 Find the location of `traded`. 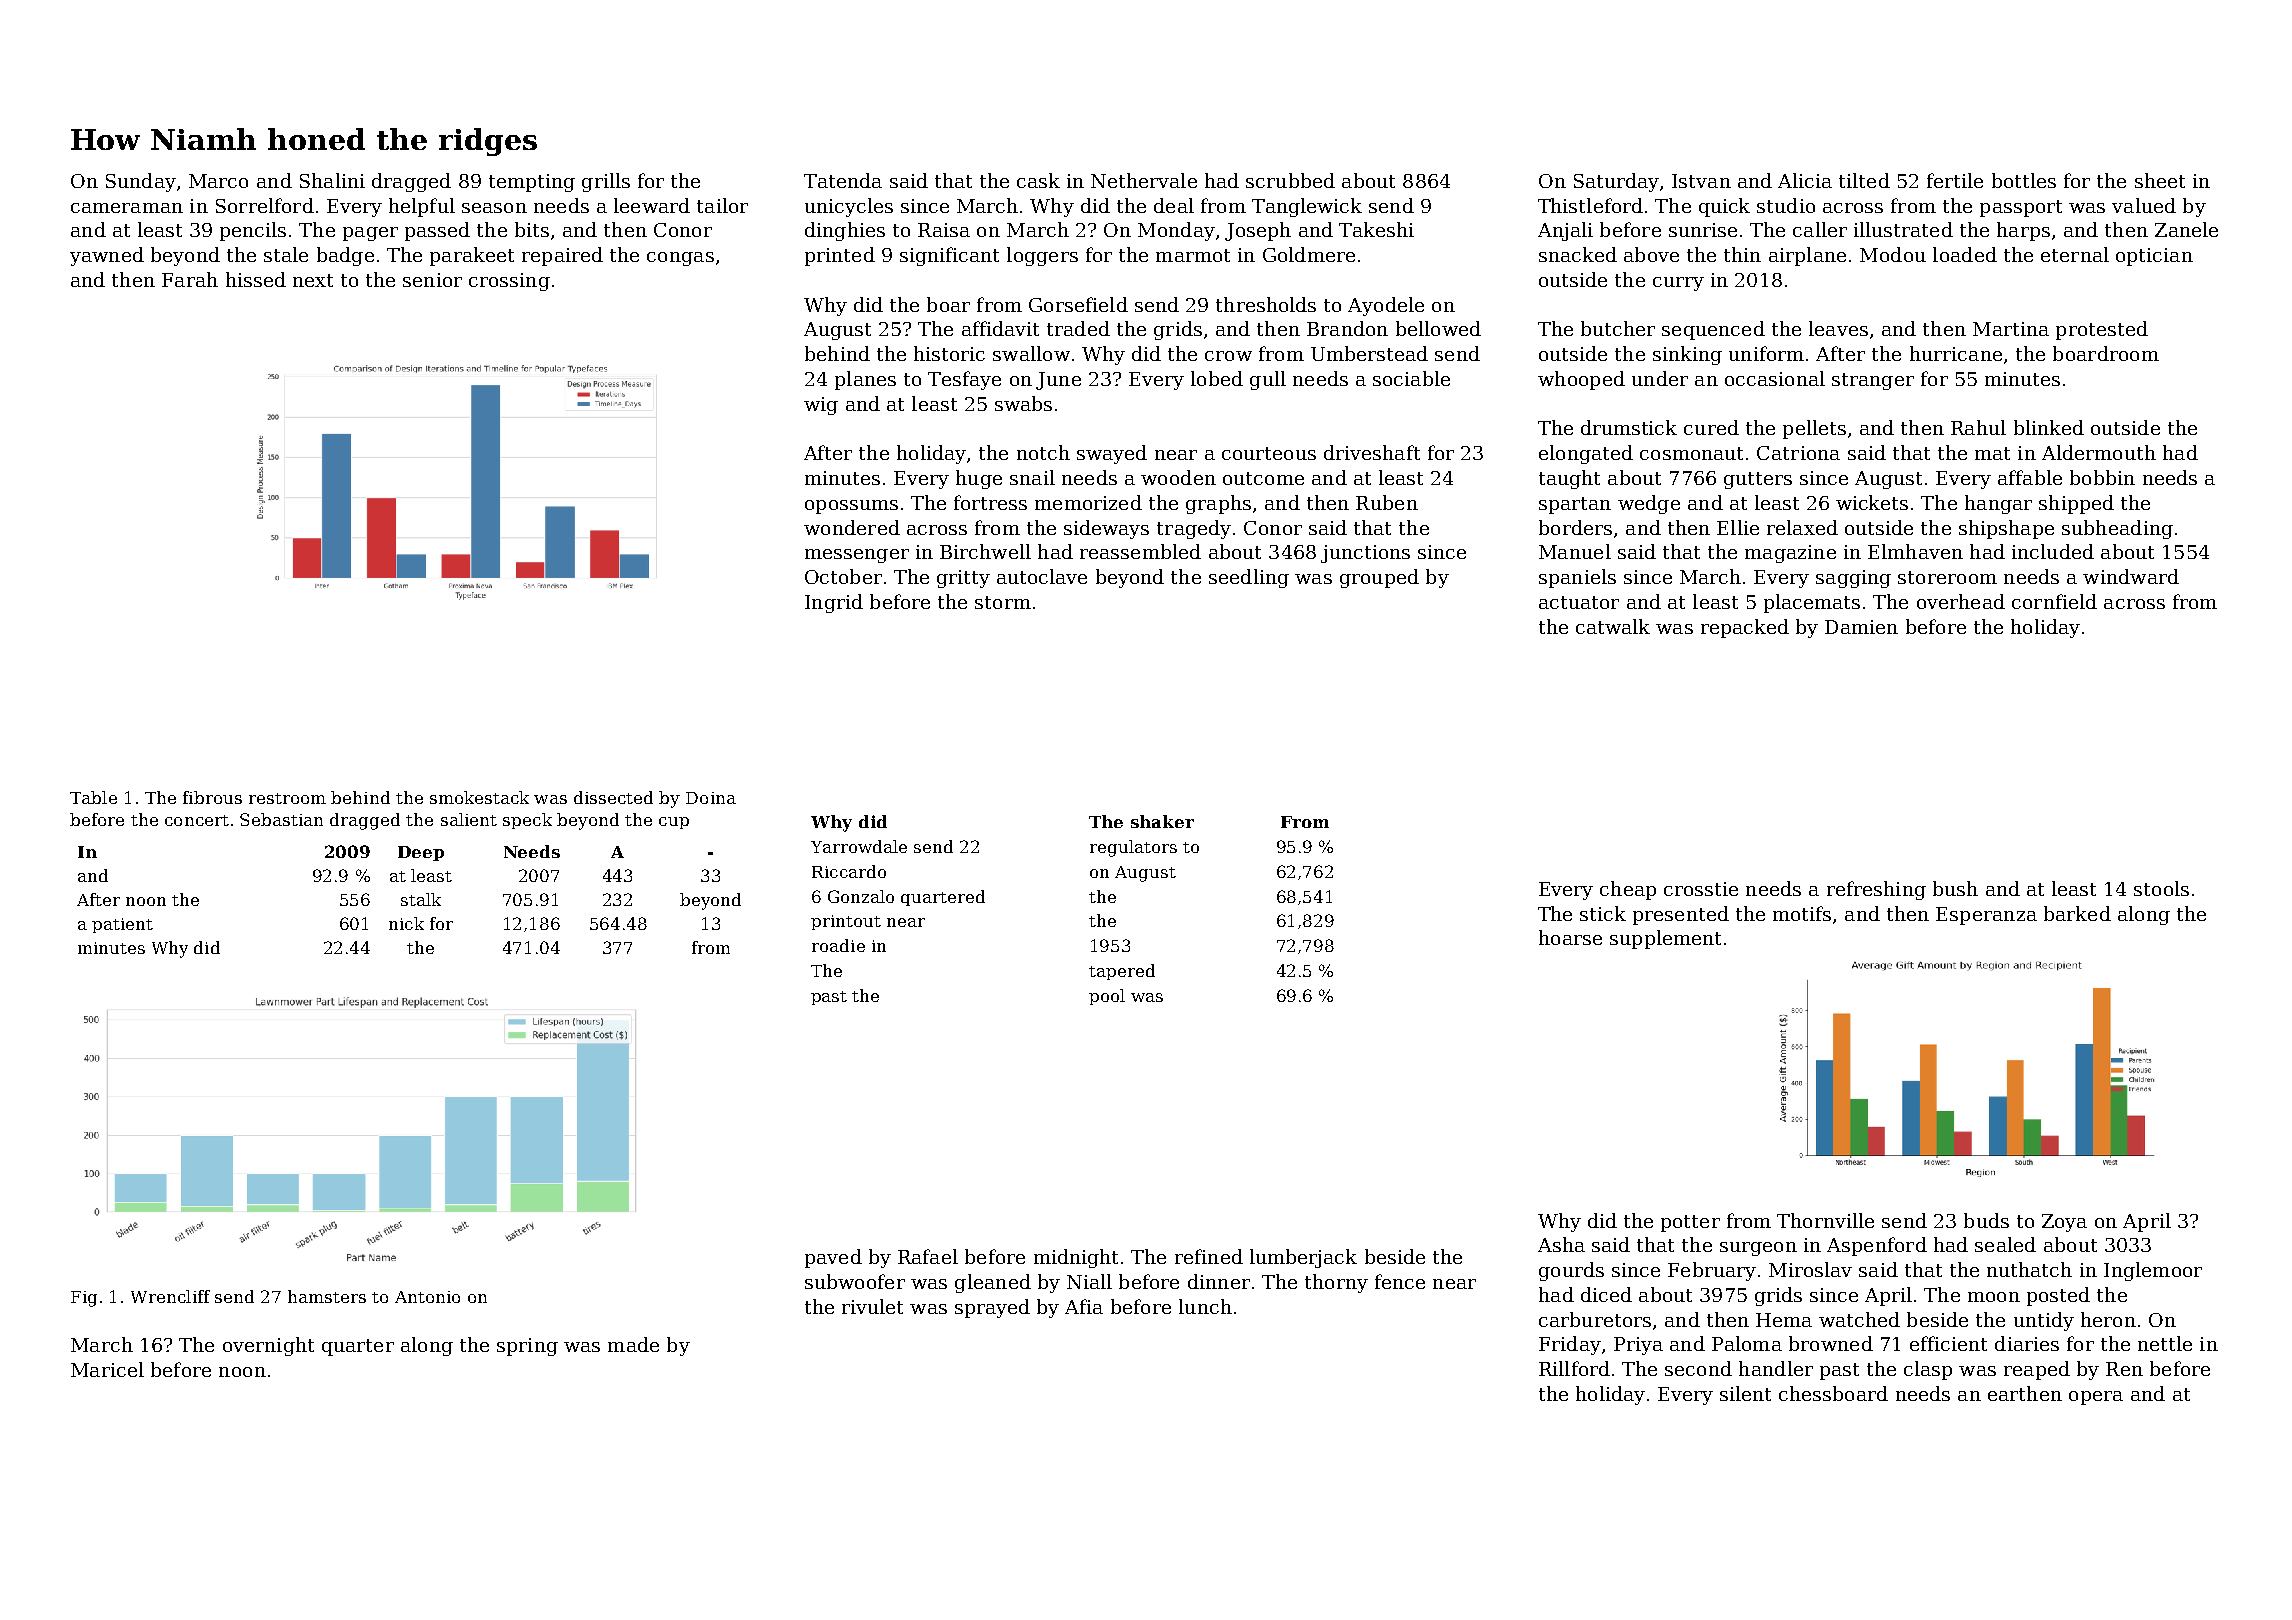

traded is located at coordinates (1078, 328).
